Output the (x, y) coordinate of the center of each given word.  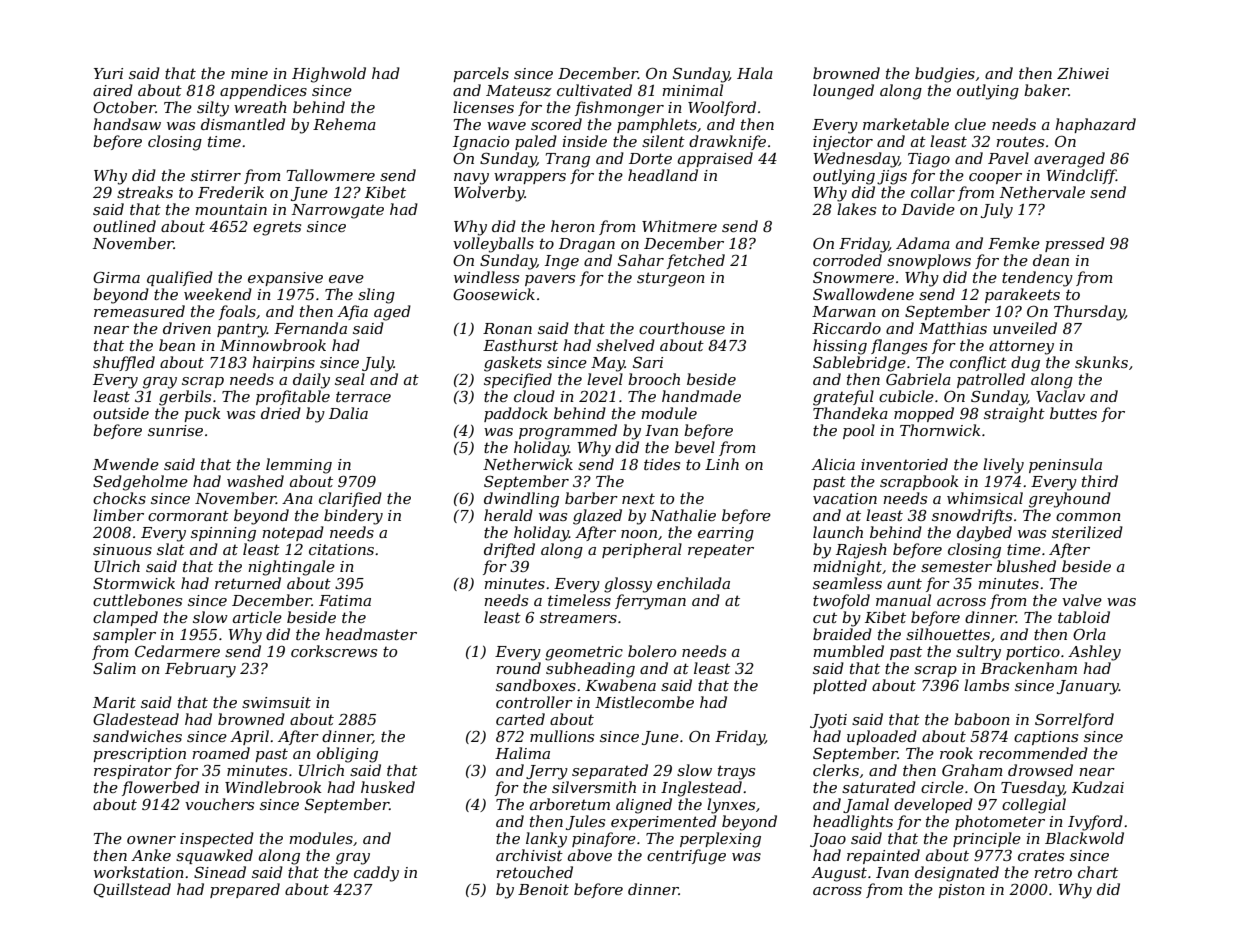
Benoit (543, 889)
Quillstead (132, 890)
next (638, 499)
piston (961, 891)
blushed (1026, 566)
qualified (180, 278)
